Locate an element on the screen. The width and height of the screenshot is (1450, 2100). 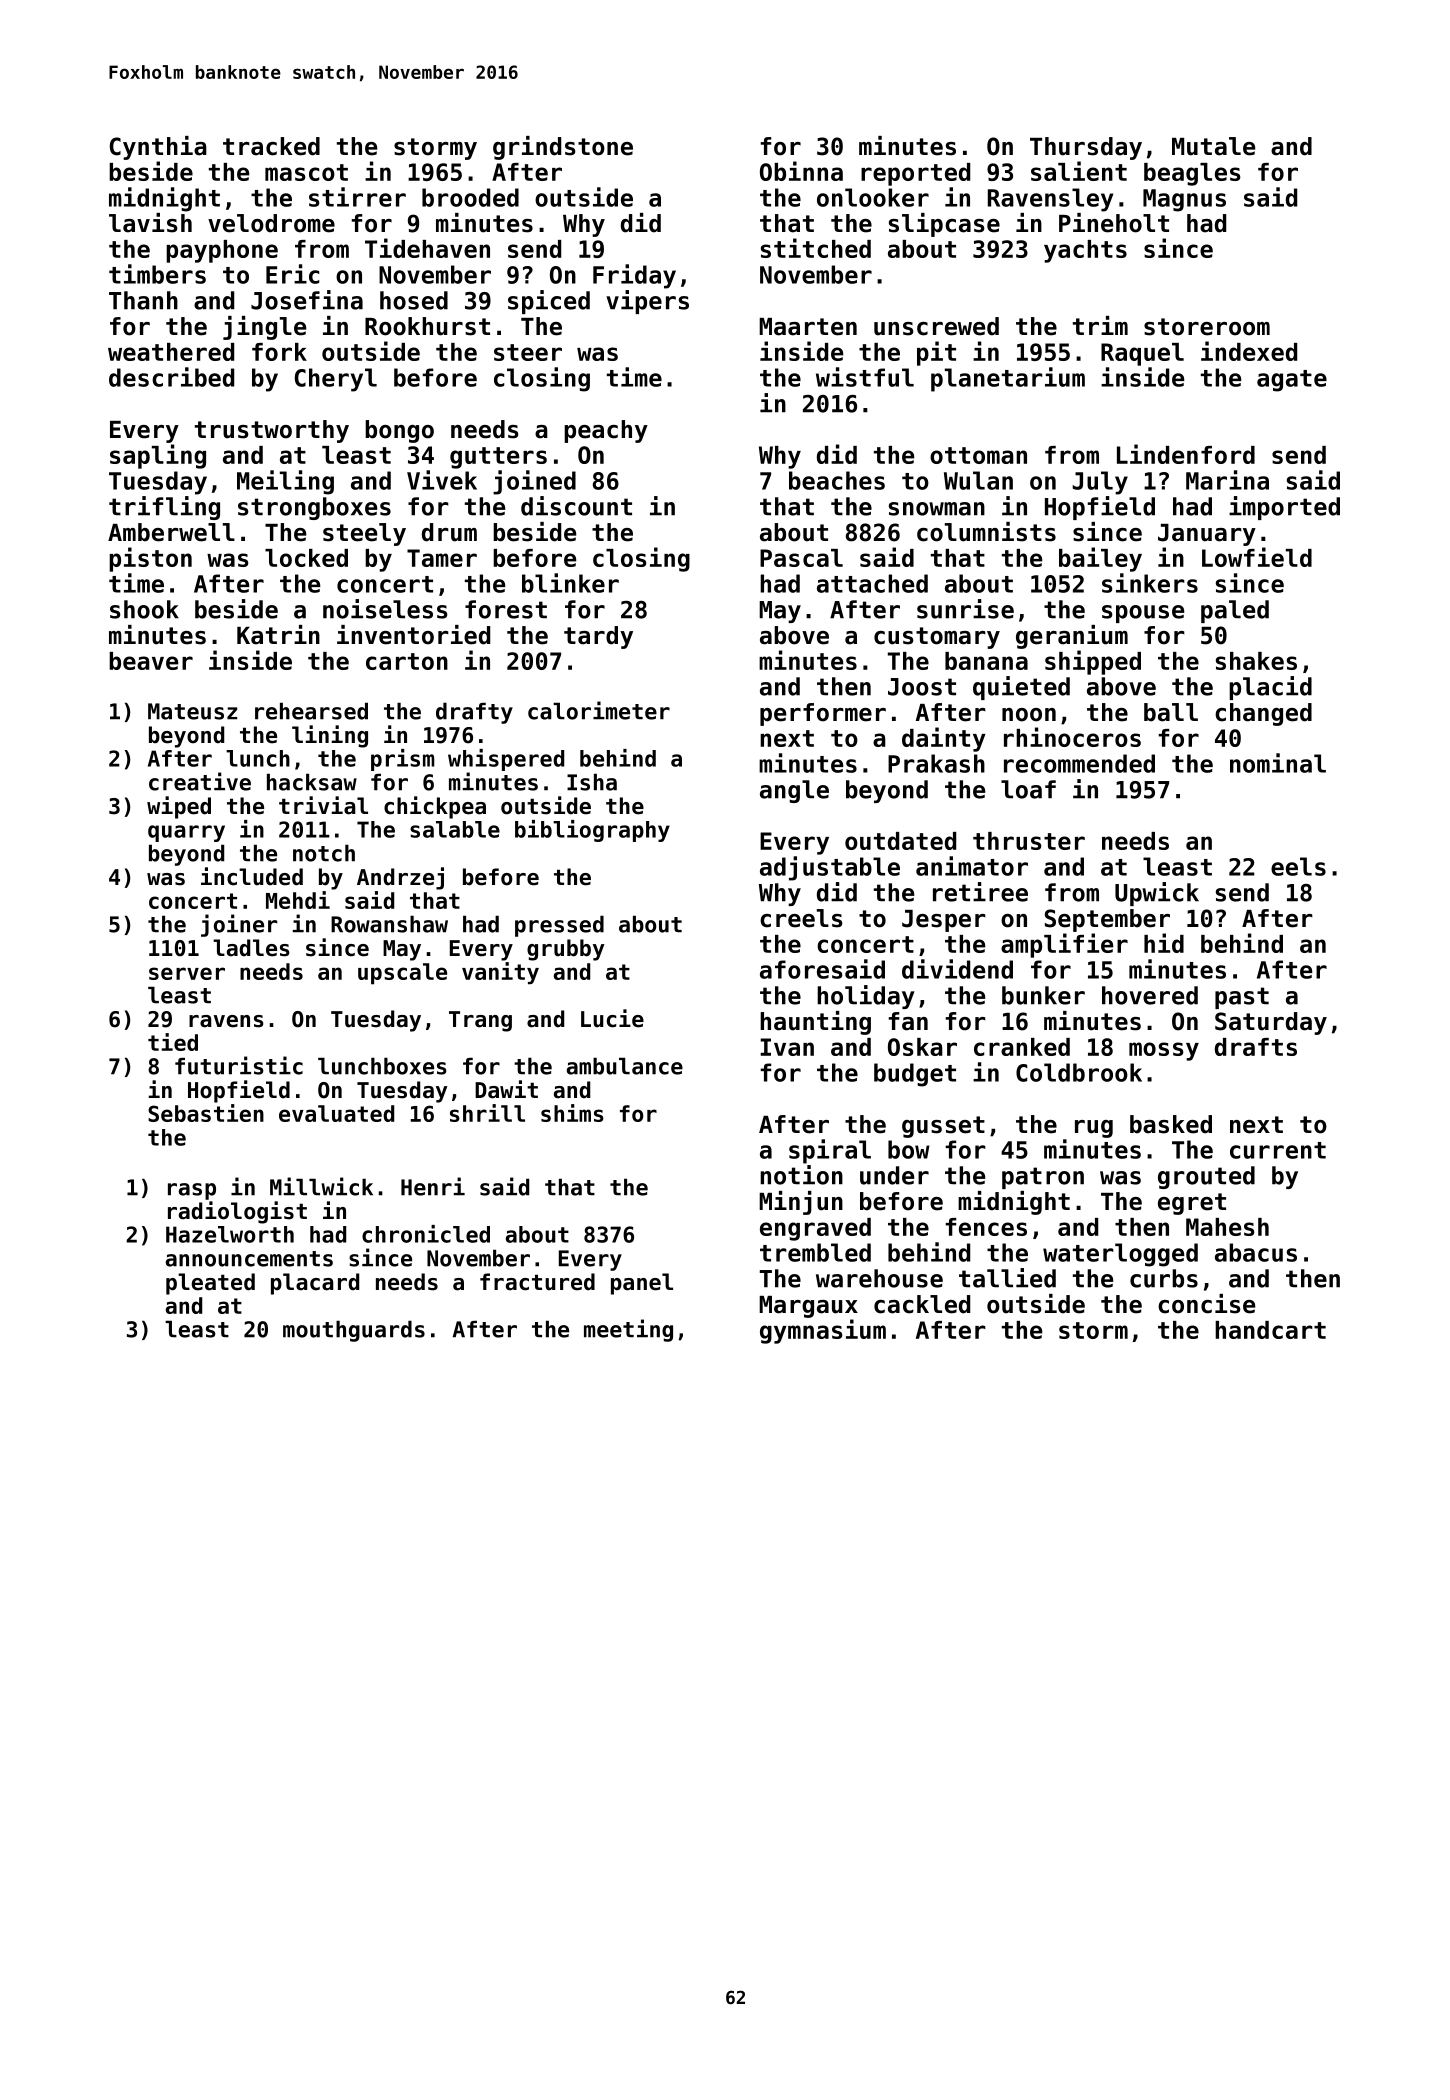
gymnasium is located at coordinates (823, 1331).
